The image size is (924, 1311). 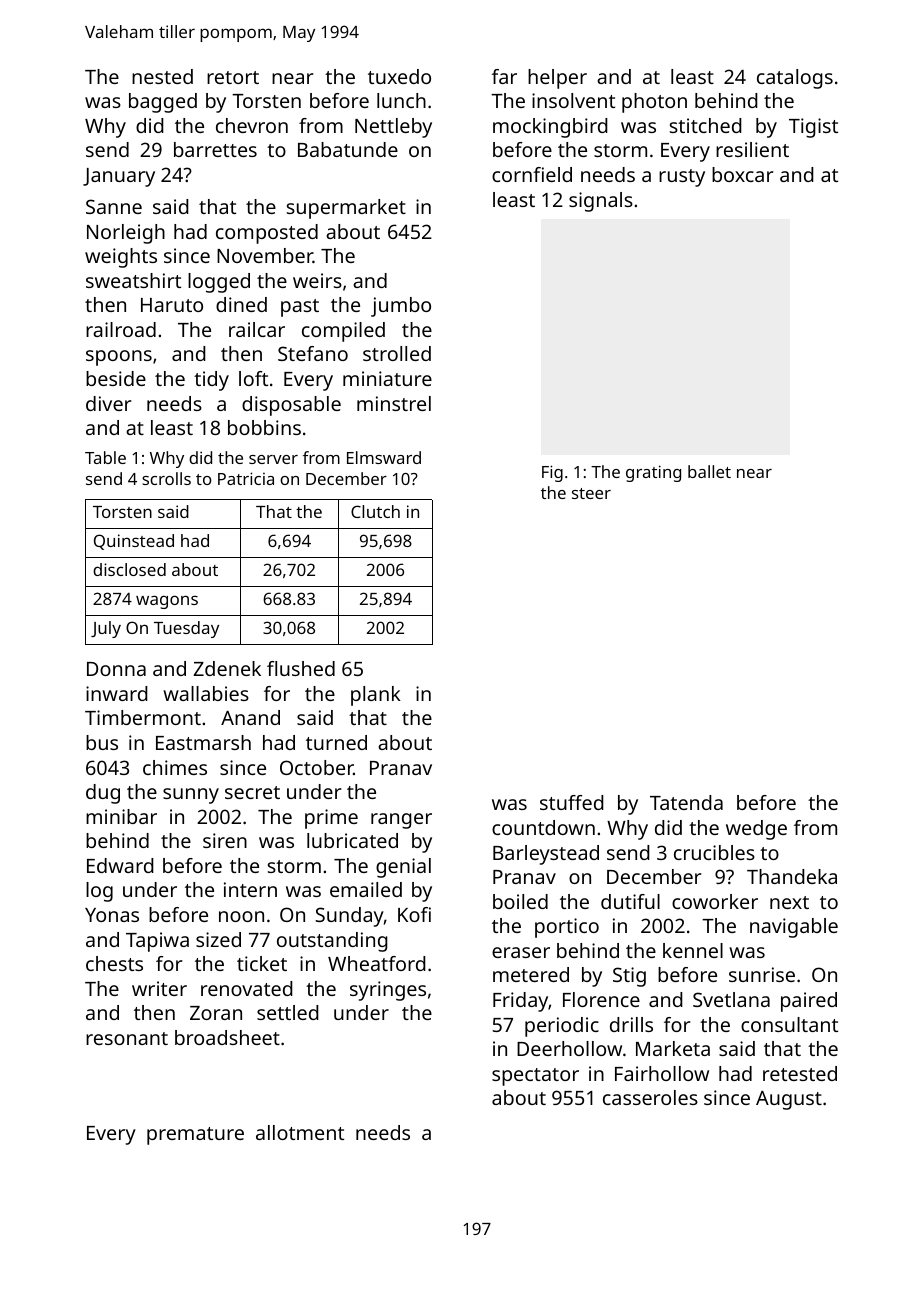 I want to click on rusty, so click(x=682, y=178).
